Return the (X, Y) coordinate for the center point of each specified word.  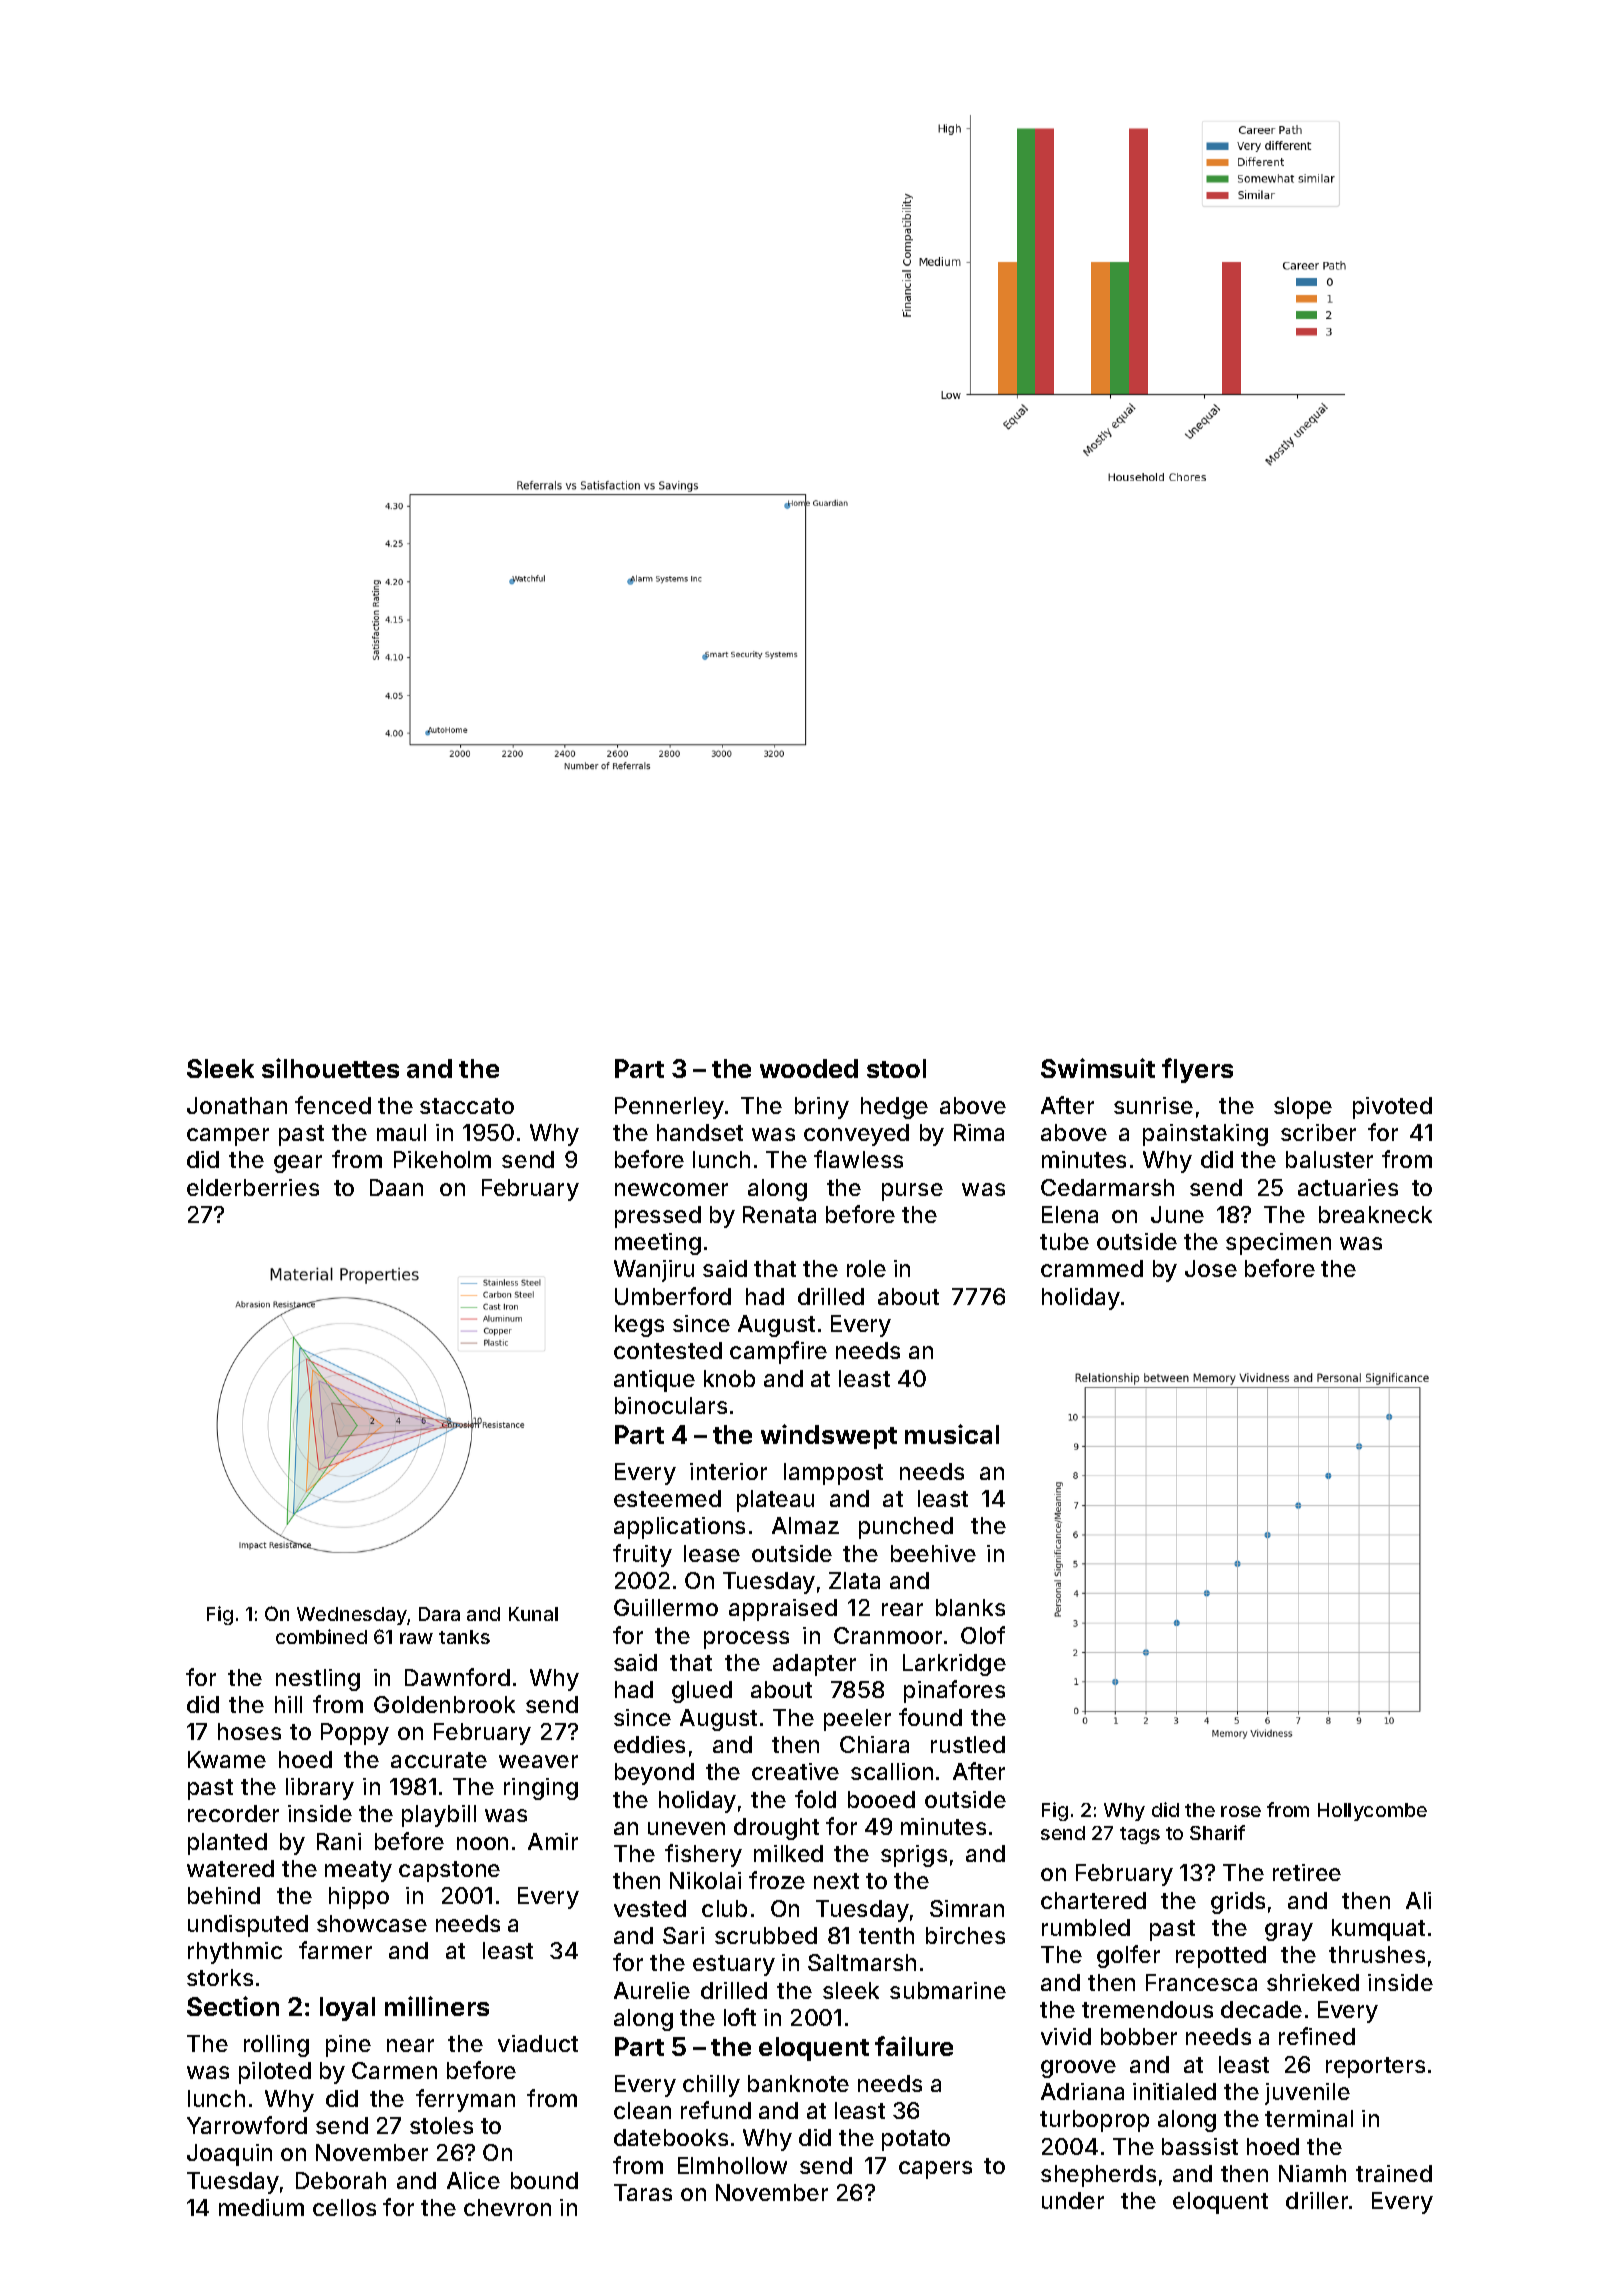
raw (416, 1638)
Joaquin (229, 2155)
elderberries (253, 1187)
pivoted (1392, 1108)
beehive (933, 1553)
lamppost (833, 1474)
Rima (979, 1132)
